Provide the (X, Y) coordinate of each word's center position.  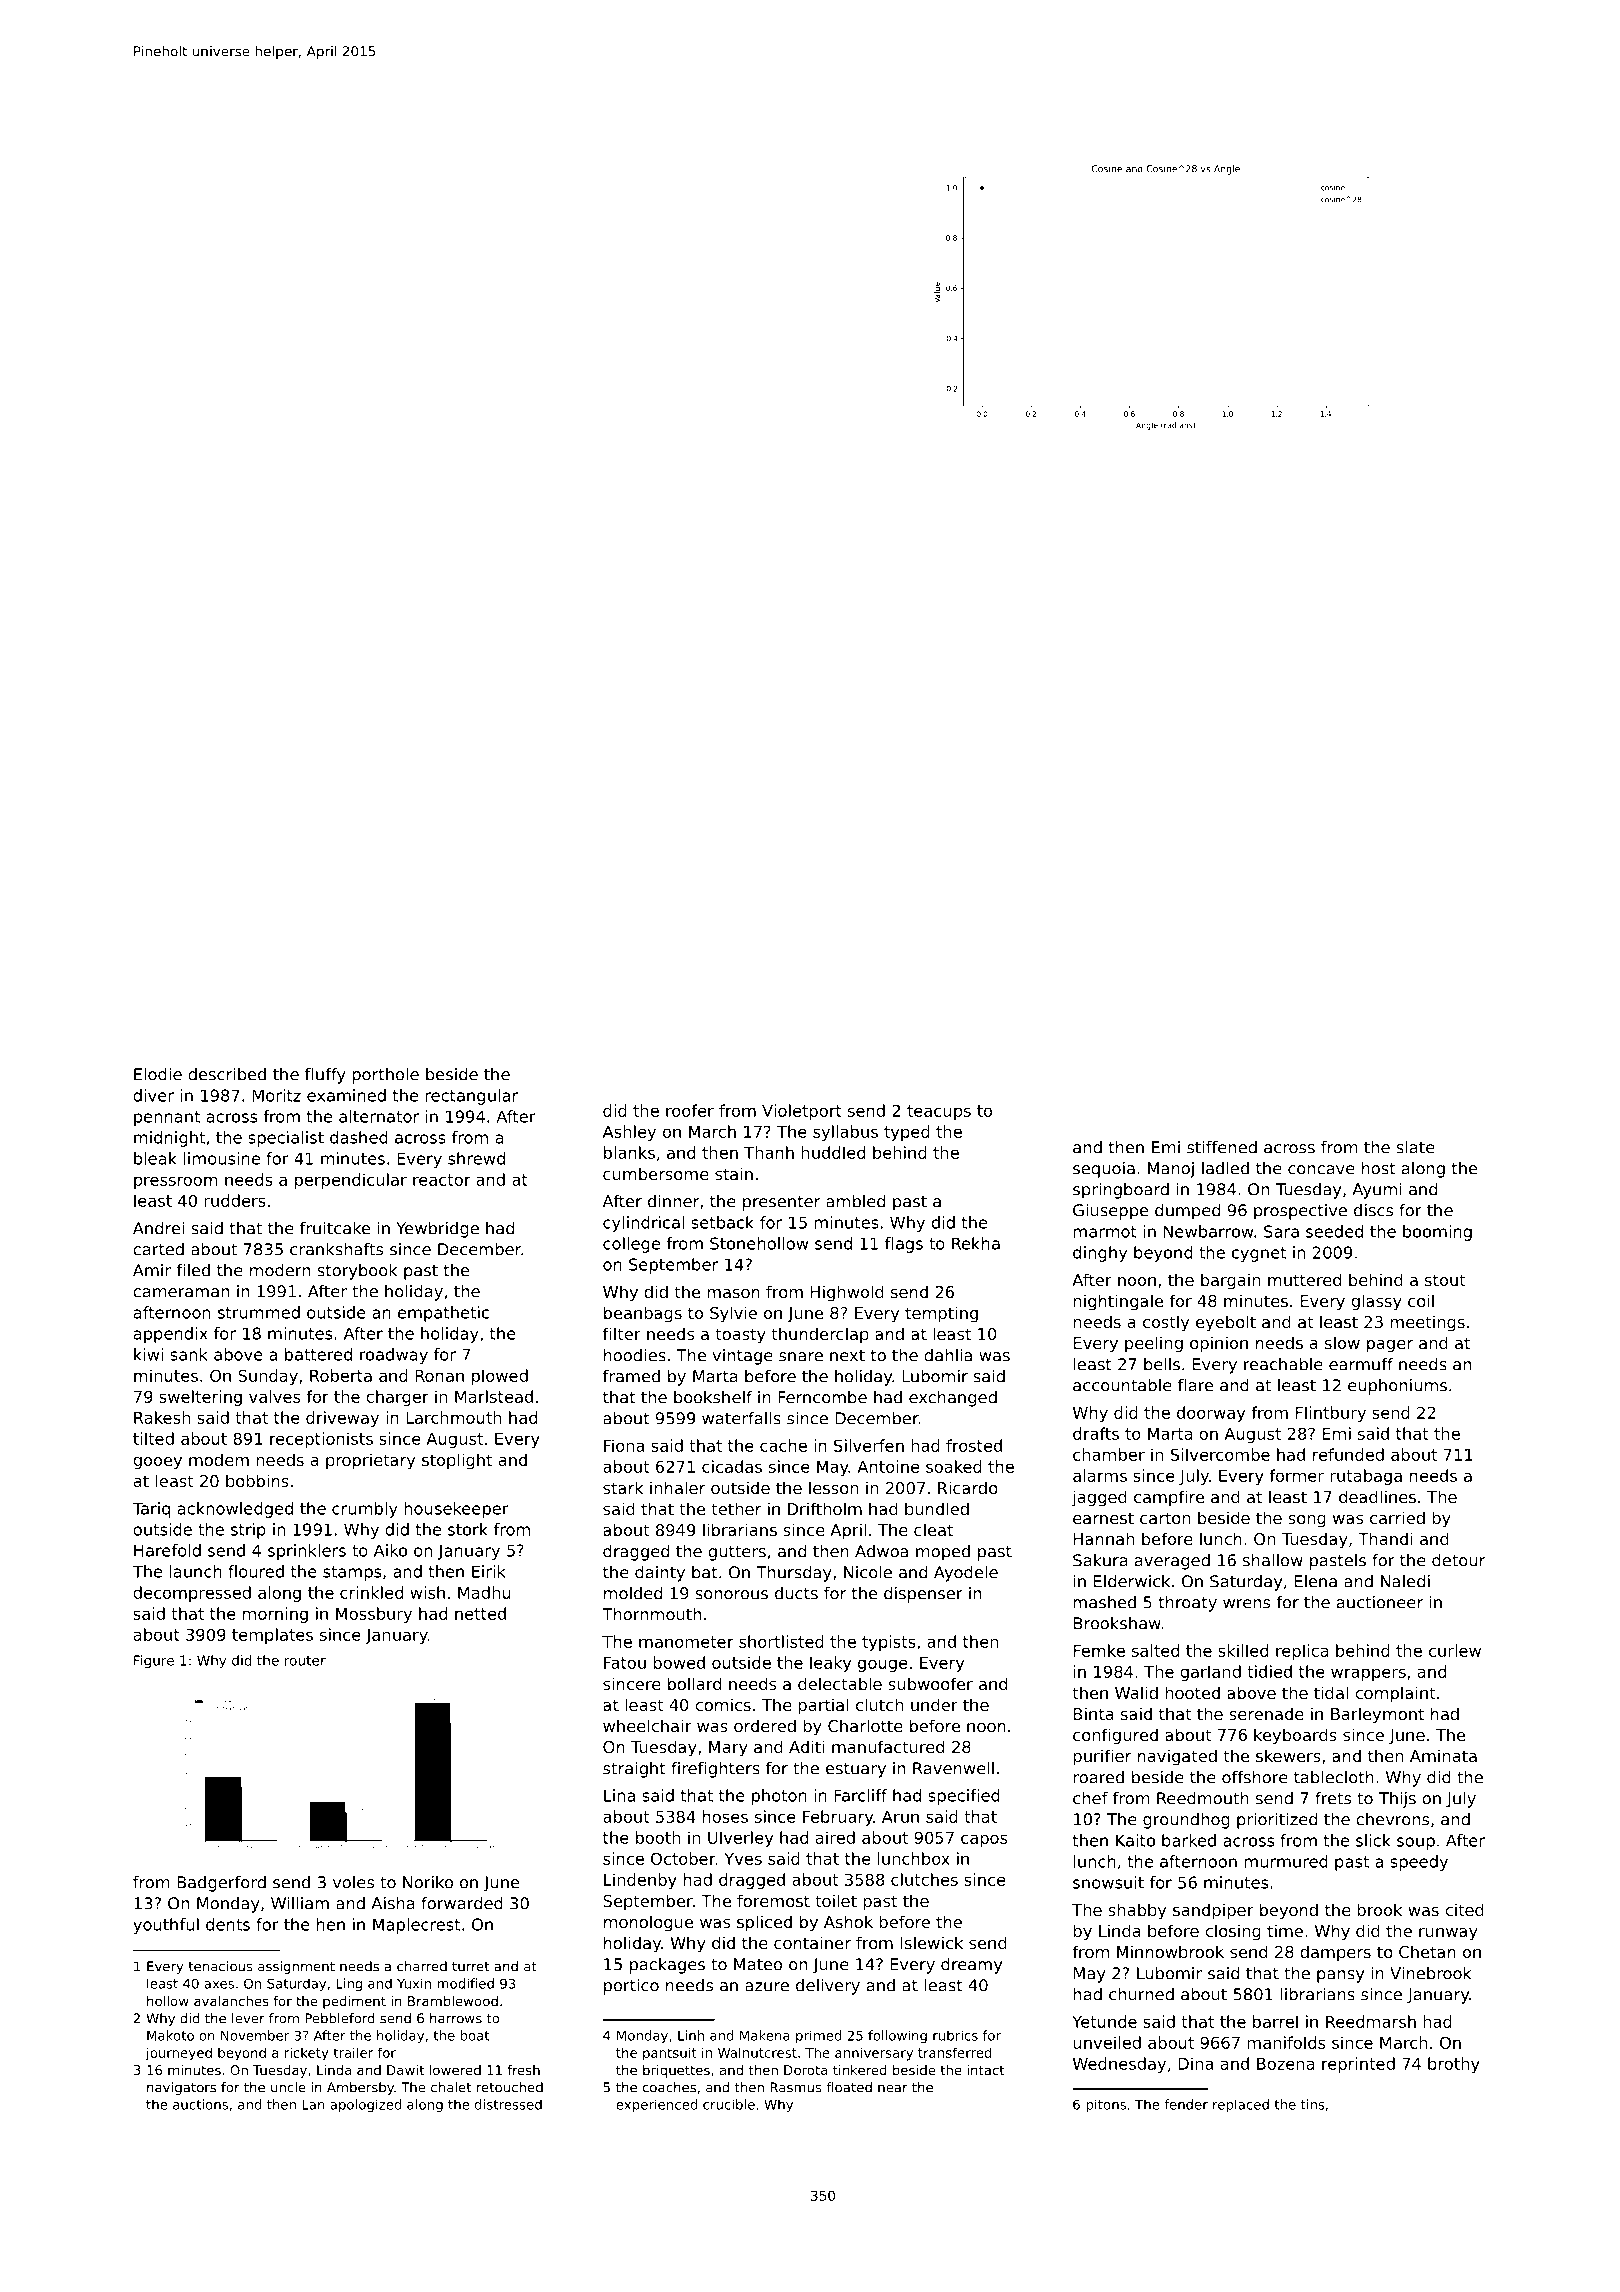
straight (634, 1770)
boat (474, 2035)
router (305, 1661)
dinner (673, 1201)
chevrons (1392, 1819)
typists (889, 1643)
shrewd (476, 1158)
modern (280, 1270)
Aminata (1443, 1755)
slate (1415, 1147)
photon (779, 1797)
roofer (690, 1110)
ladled (1225, 1168)
